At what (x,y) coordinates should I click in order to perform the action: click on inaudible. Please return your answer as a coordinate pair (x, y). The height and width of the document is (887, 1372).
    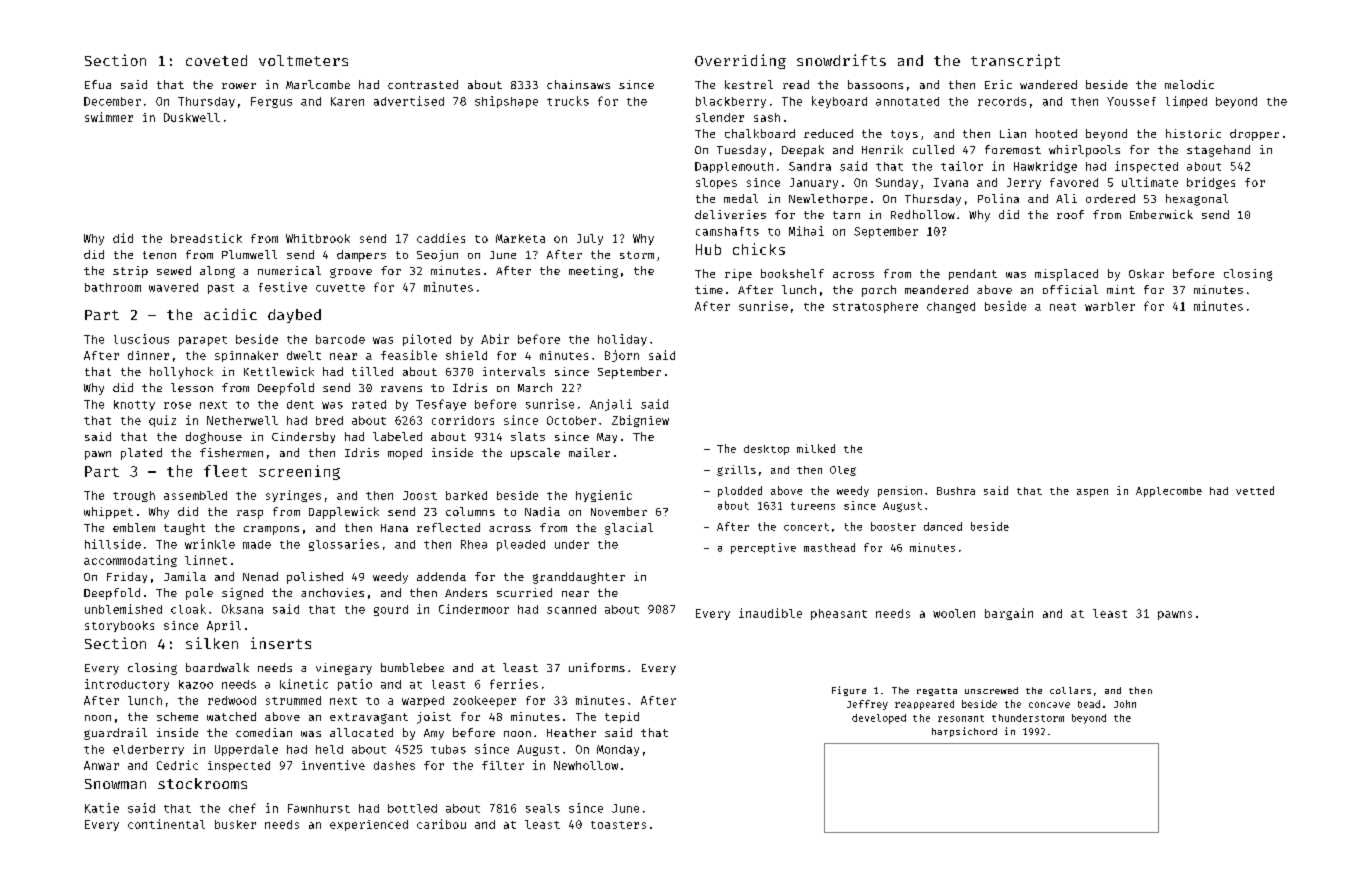
    Looking at the image, I should click on (770, 613).
